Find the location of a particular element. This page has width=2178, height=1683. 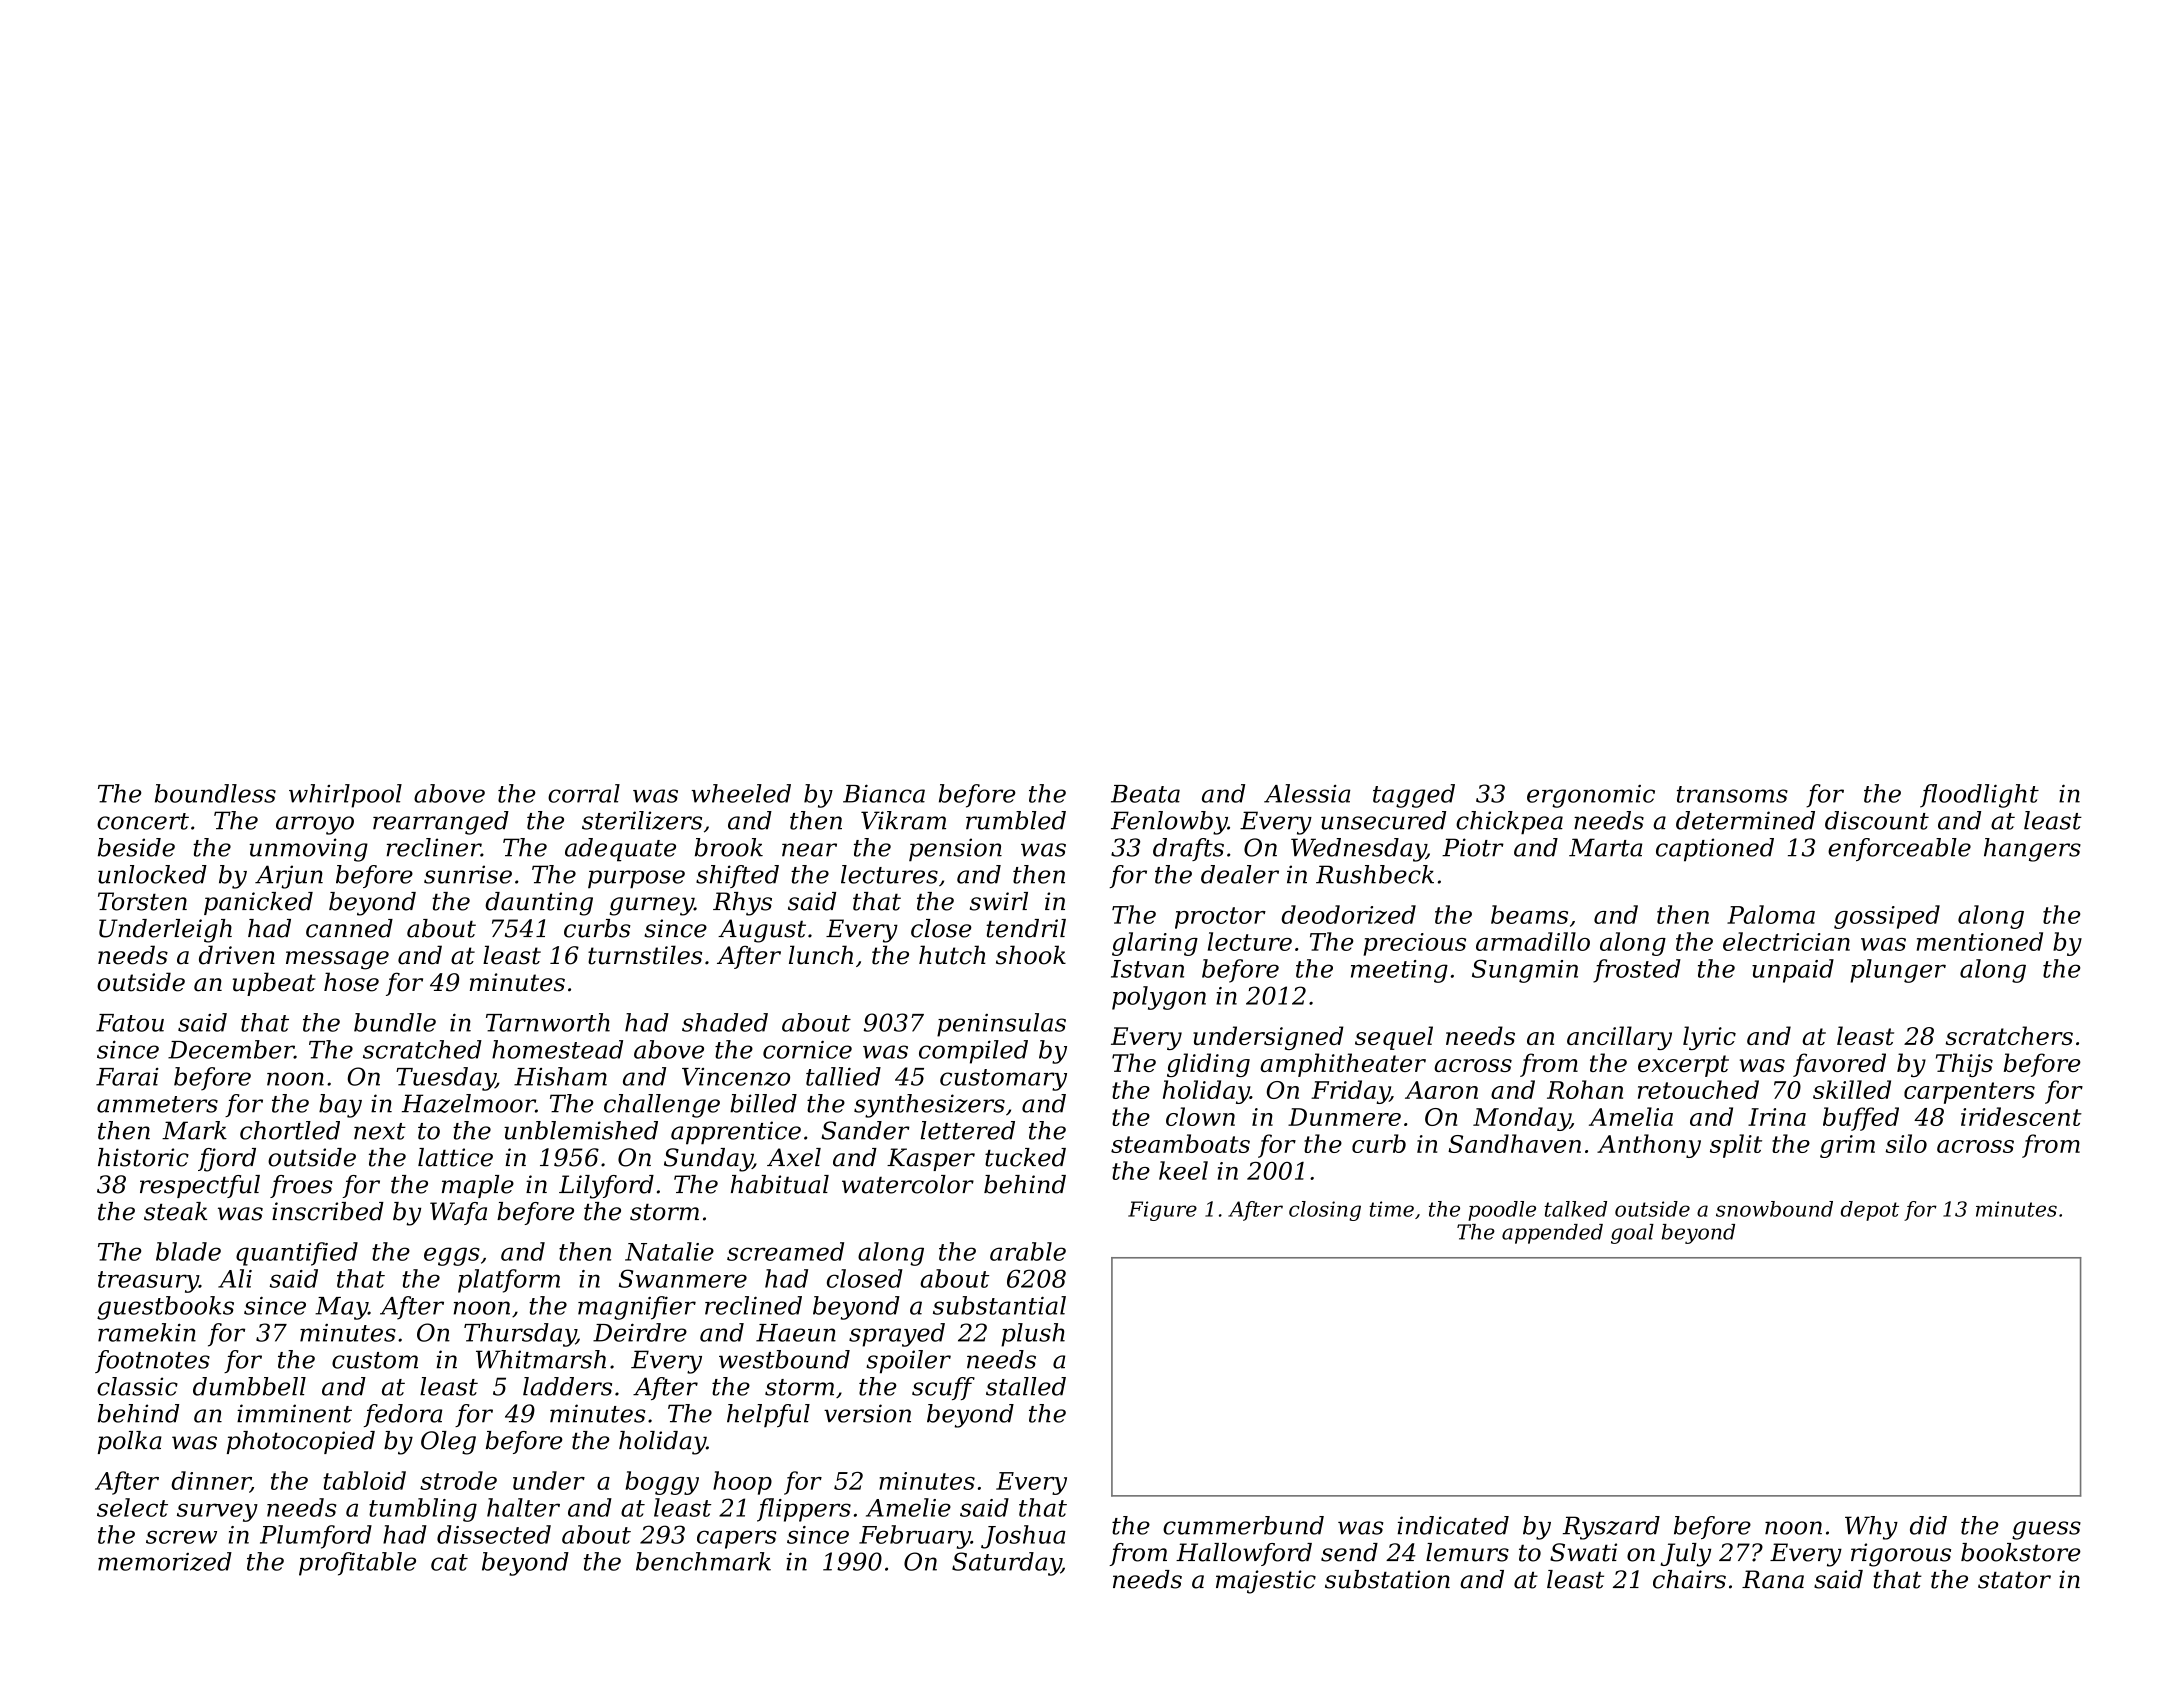

bundle is located at coordinates (395, 1022).
